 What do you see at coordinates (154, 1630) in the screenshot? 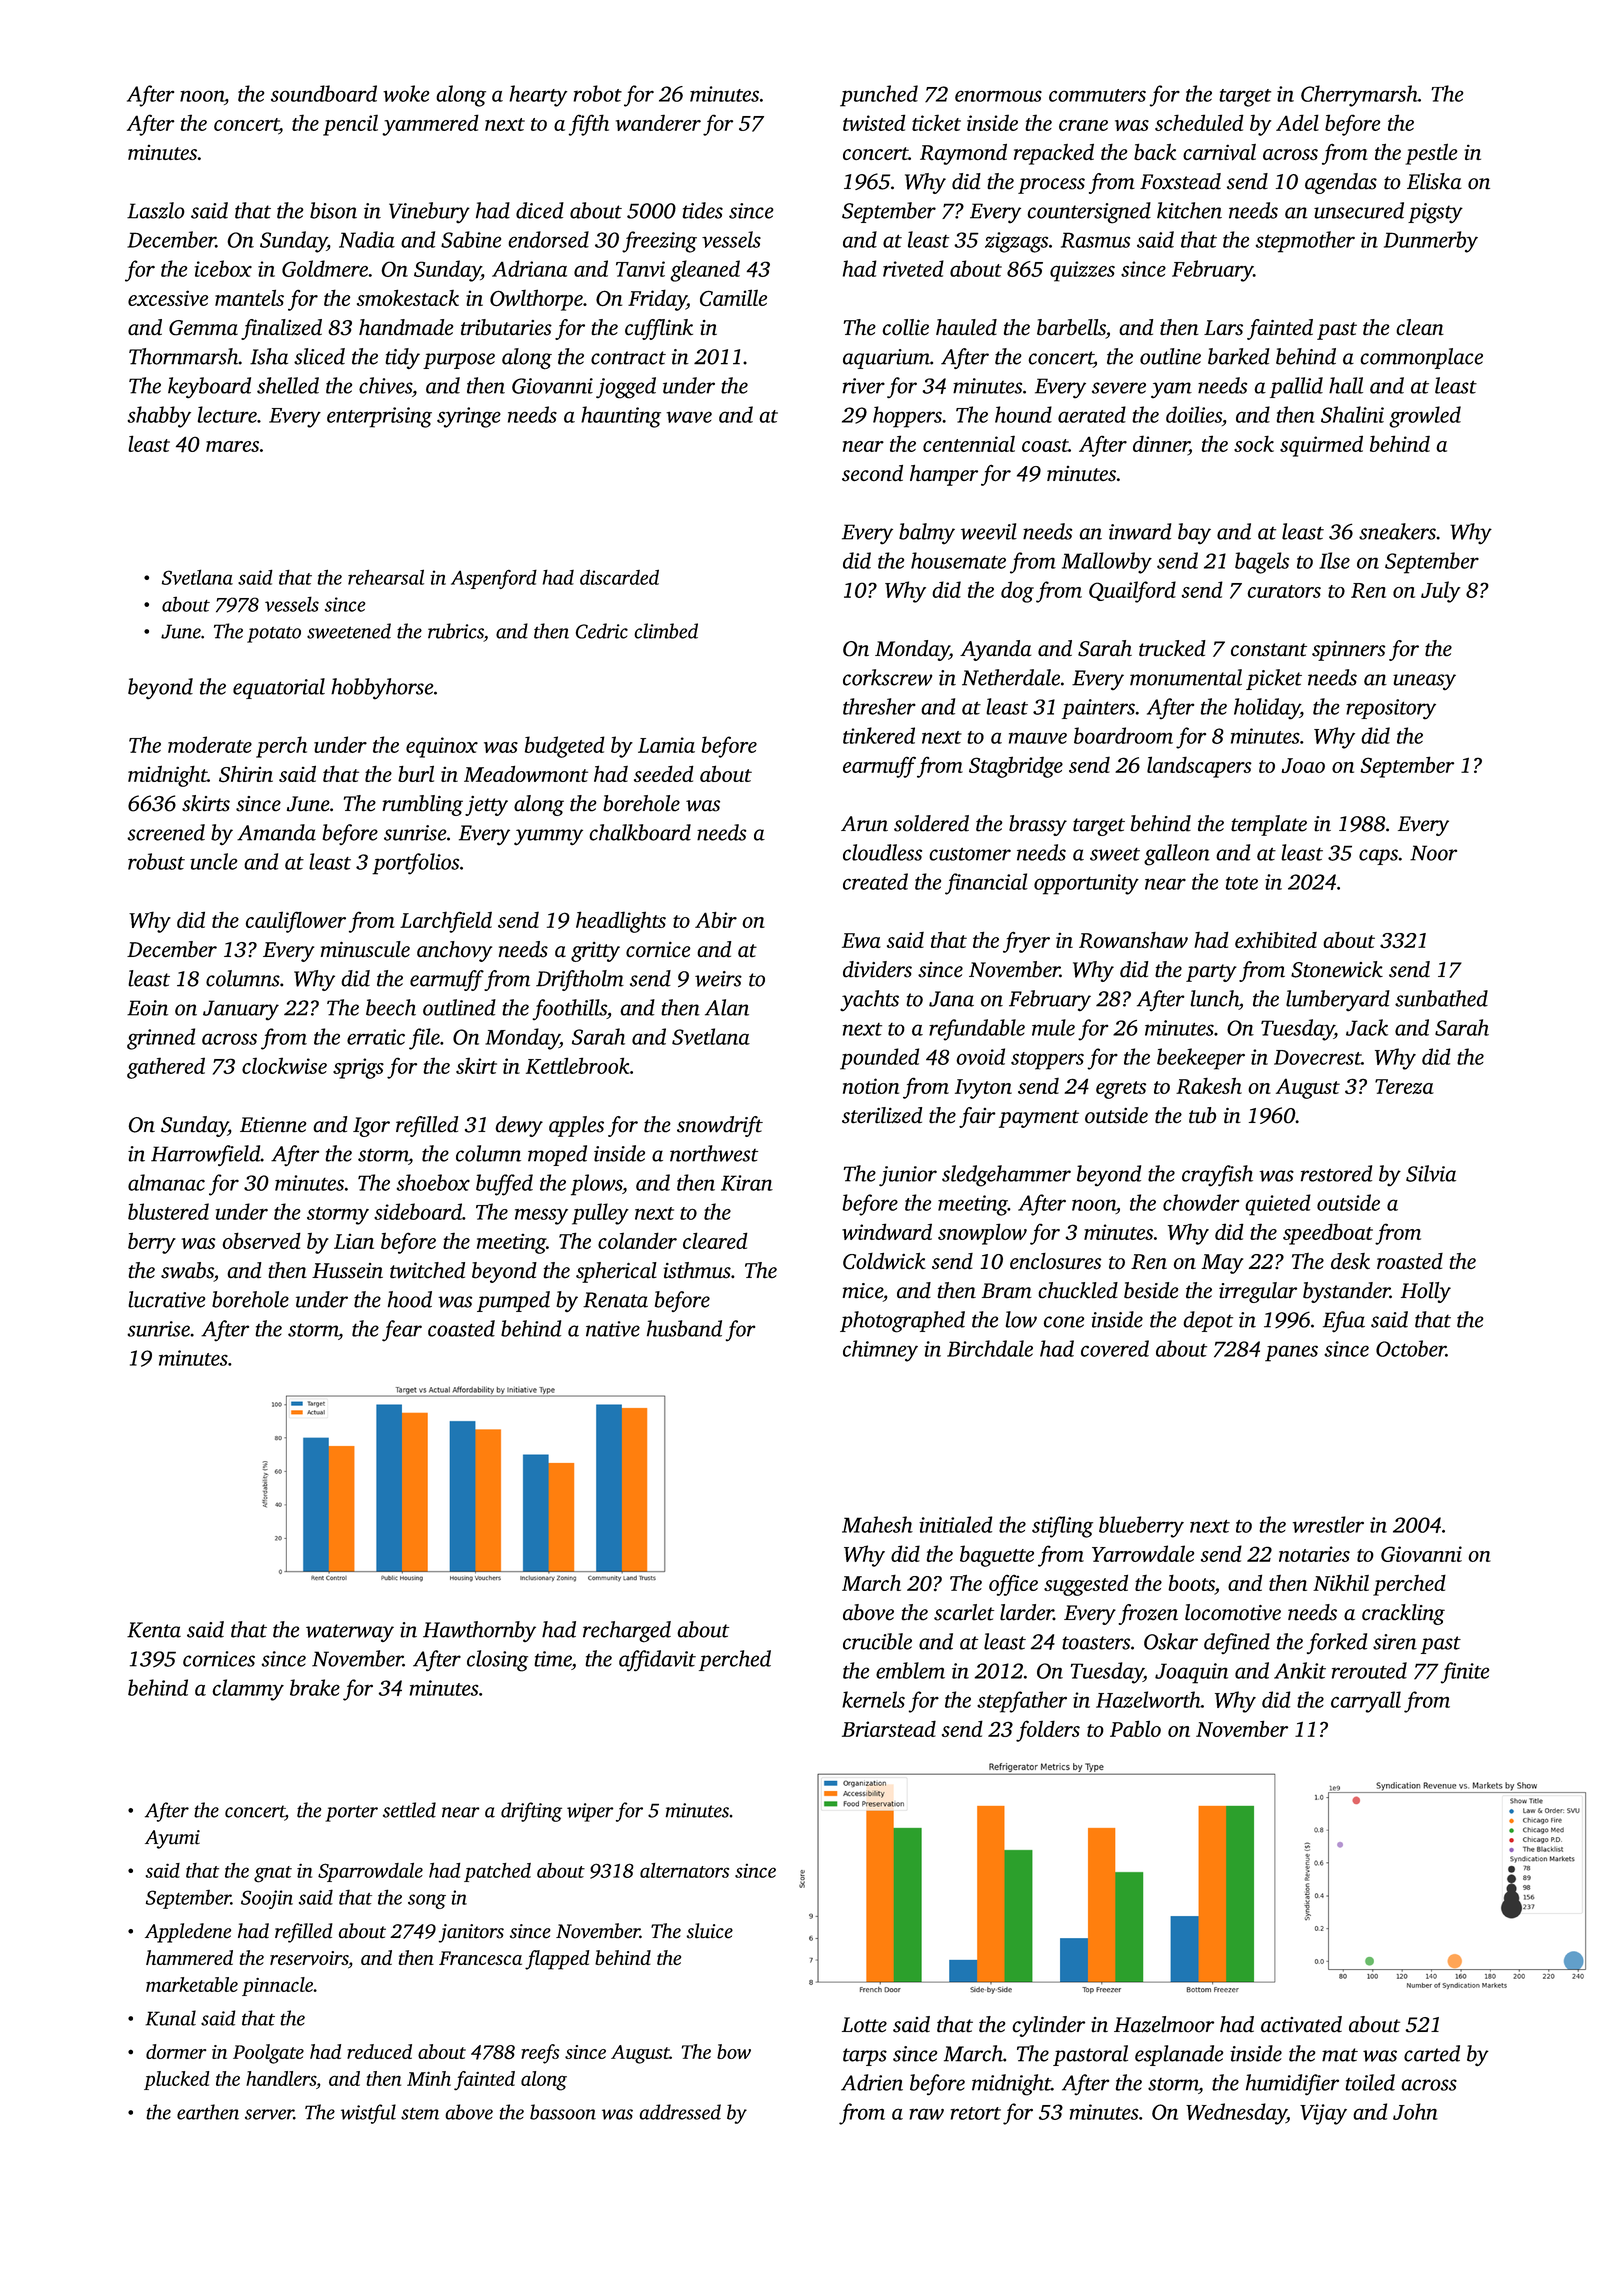
I see `Kenta` at bounding box center [154, 1630].
